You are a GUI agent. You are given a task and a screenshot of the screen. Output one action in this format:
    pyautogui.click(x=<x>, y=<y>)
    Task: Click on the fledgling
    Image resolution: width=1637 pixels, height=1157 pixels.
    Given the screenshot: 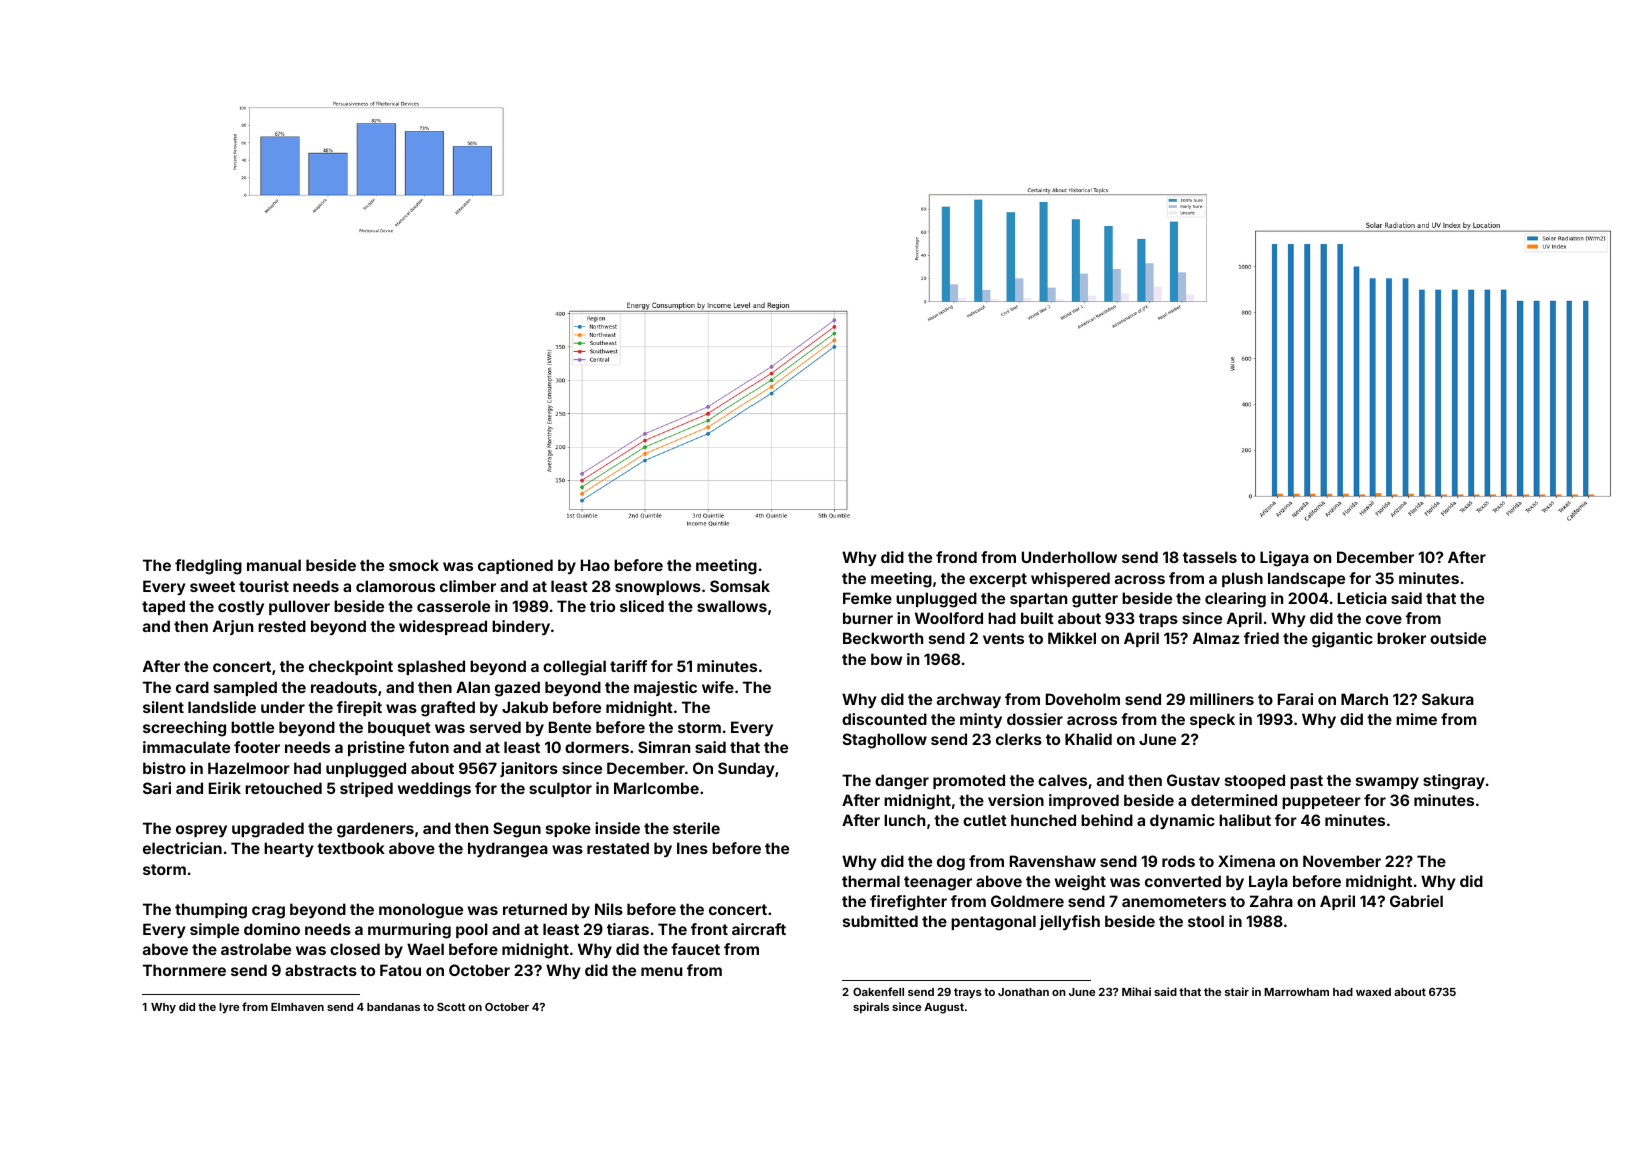 What is the action you would take?
    pyautogui.click(x=208, y=567)
